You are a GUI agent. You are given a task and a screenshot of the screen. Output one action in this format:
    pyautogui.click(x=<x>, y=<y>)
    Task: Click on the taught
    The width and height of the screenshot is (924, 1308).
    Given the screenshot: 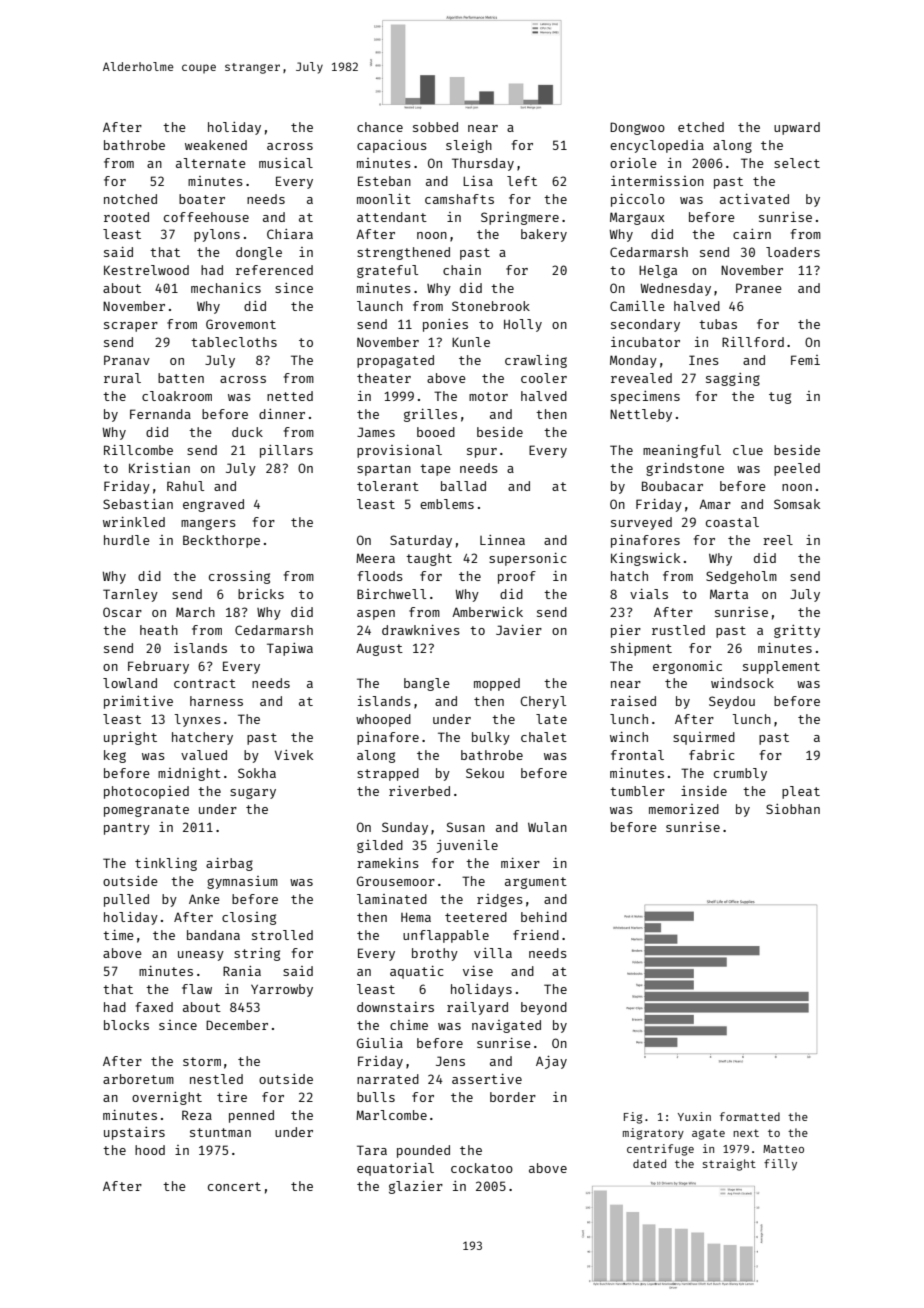 What is the action you would take?
    pyautogui.click(x=429, y=559)
